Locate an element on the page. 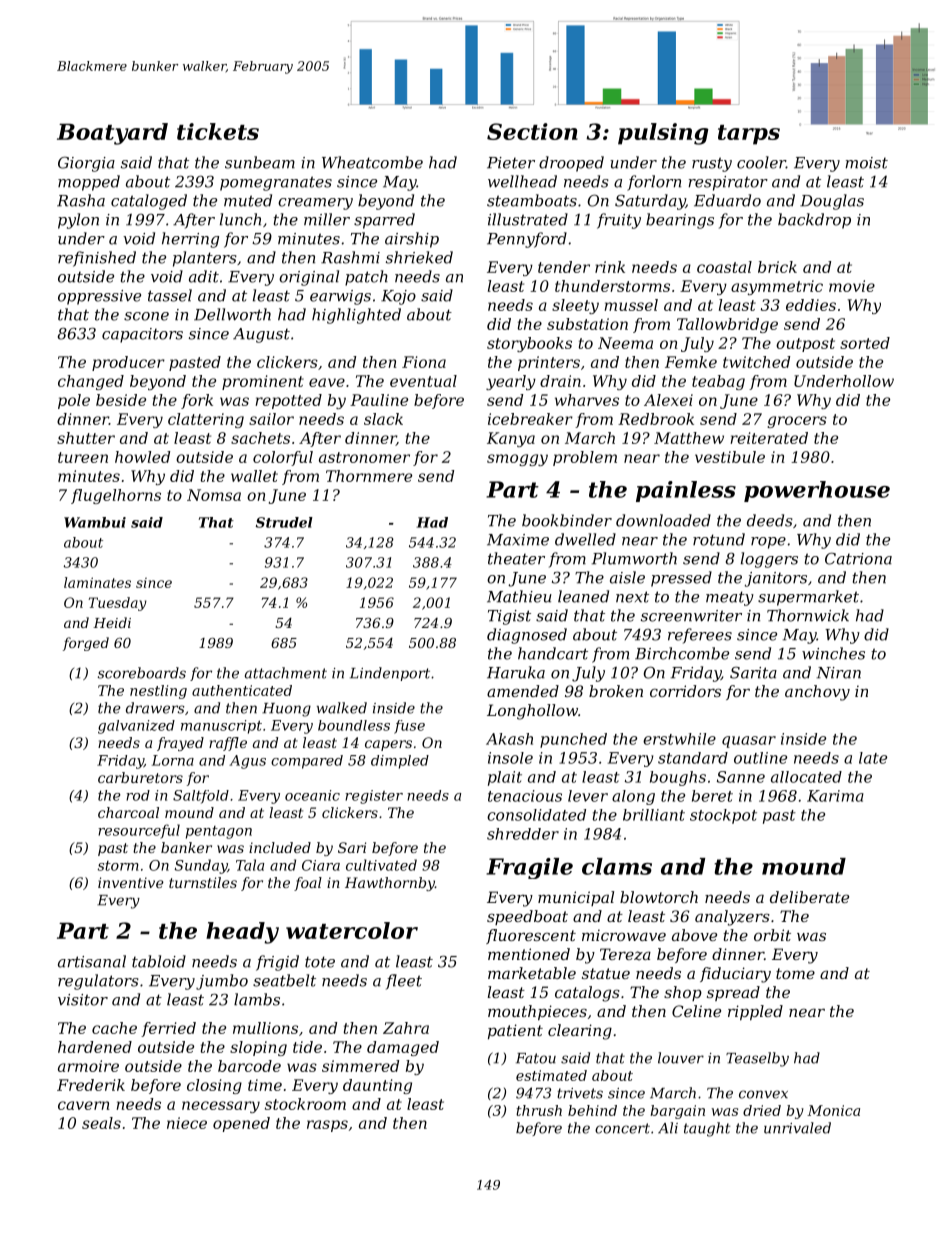 The width and height of the image is (952, 1233). sparred is located at coordinates (384, 221).
